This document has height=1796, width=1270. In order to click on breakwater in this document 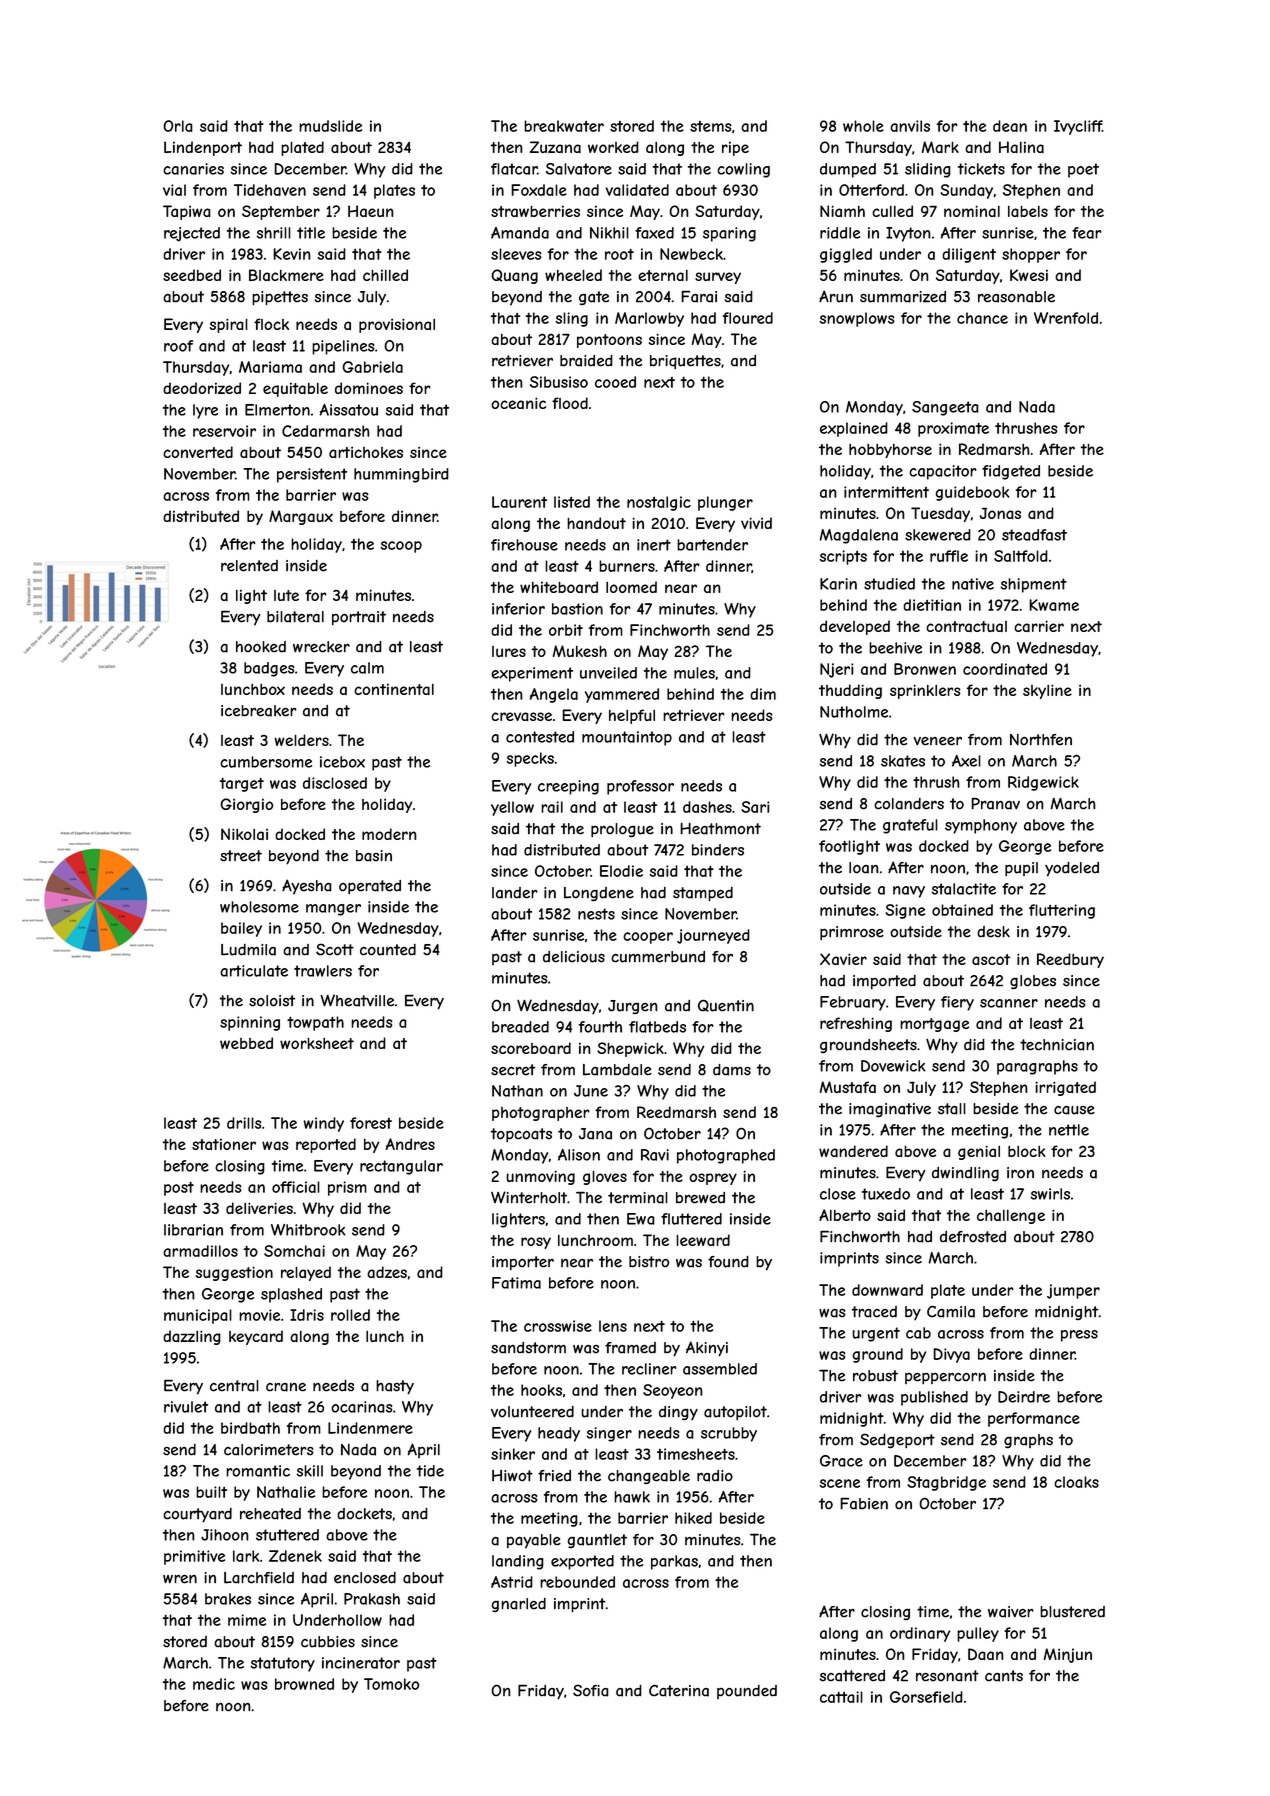, I will do `click(564, 126)`.
